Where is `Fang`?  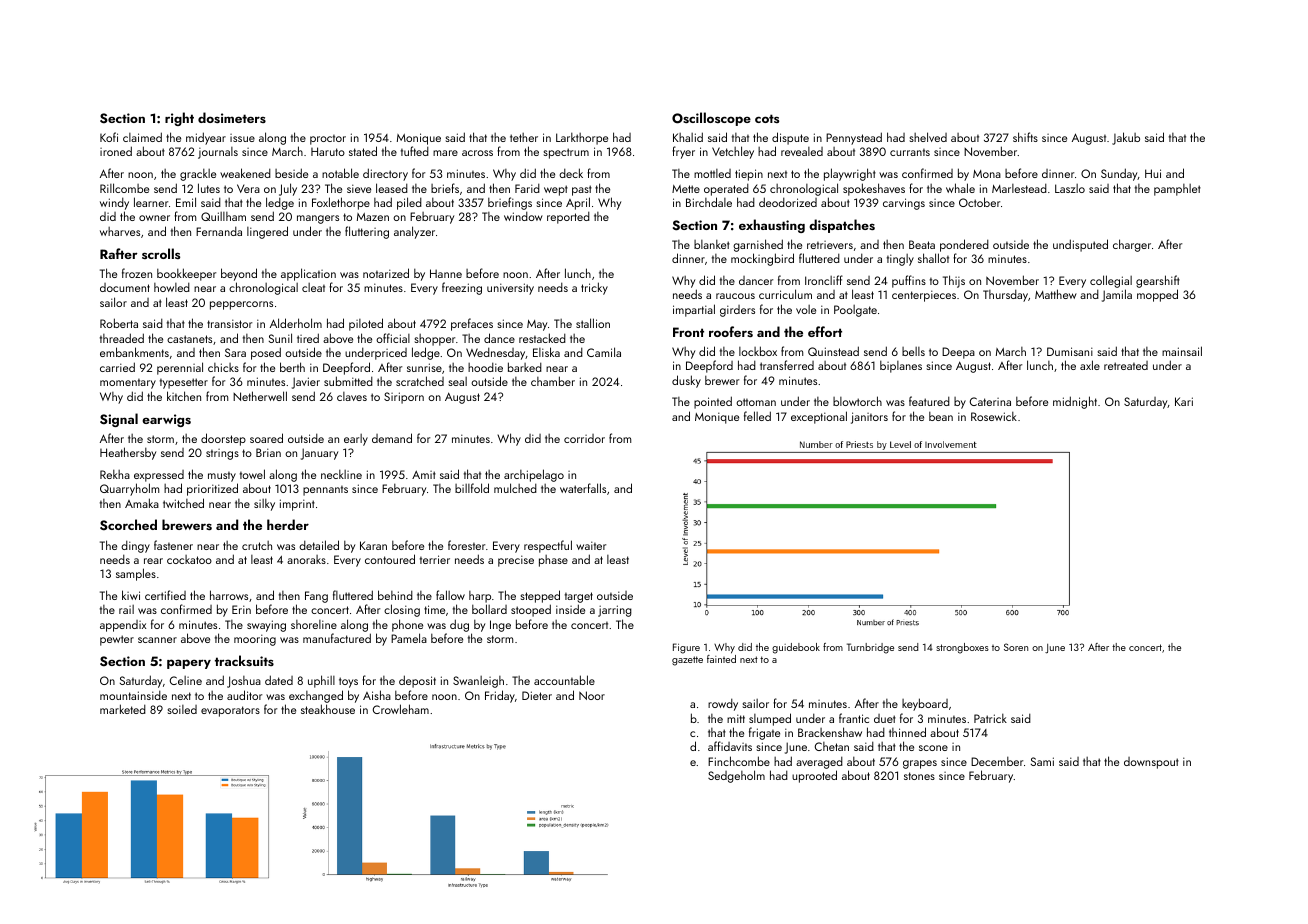
Fang is located at coordinates (316, 597).
